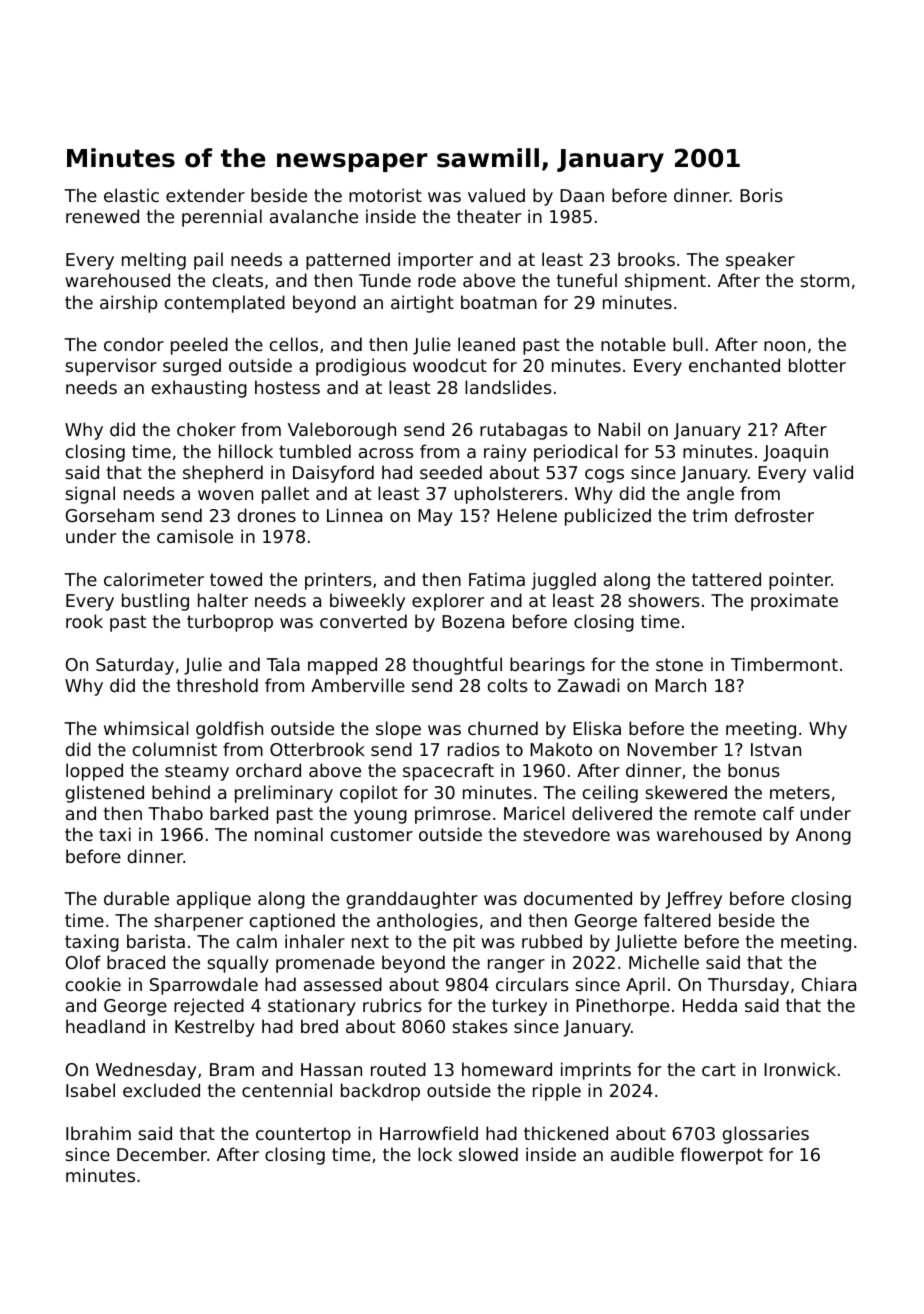  I want to click on anthologies, so click(427, 922).
